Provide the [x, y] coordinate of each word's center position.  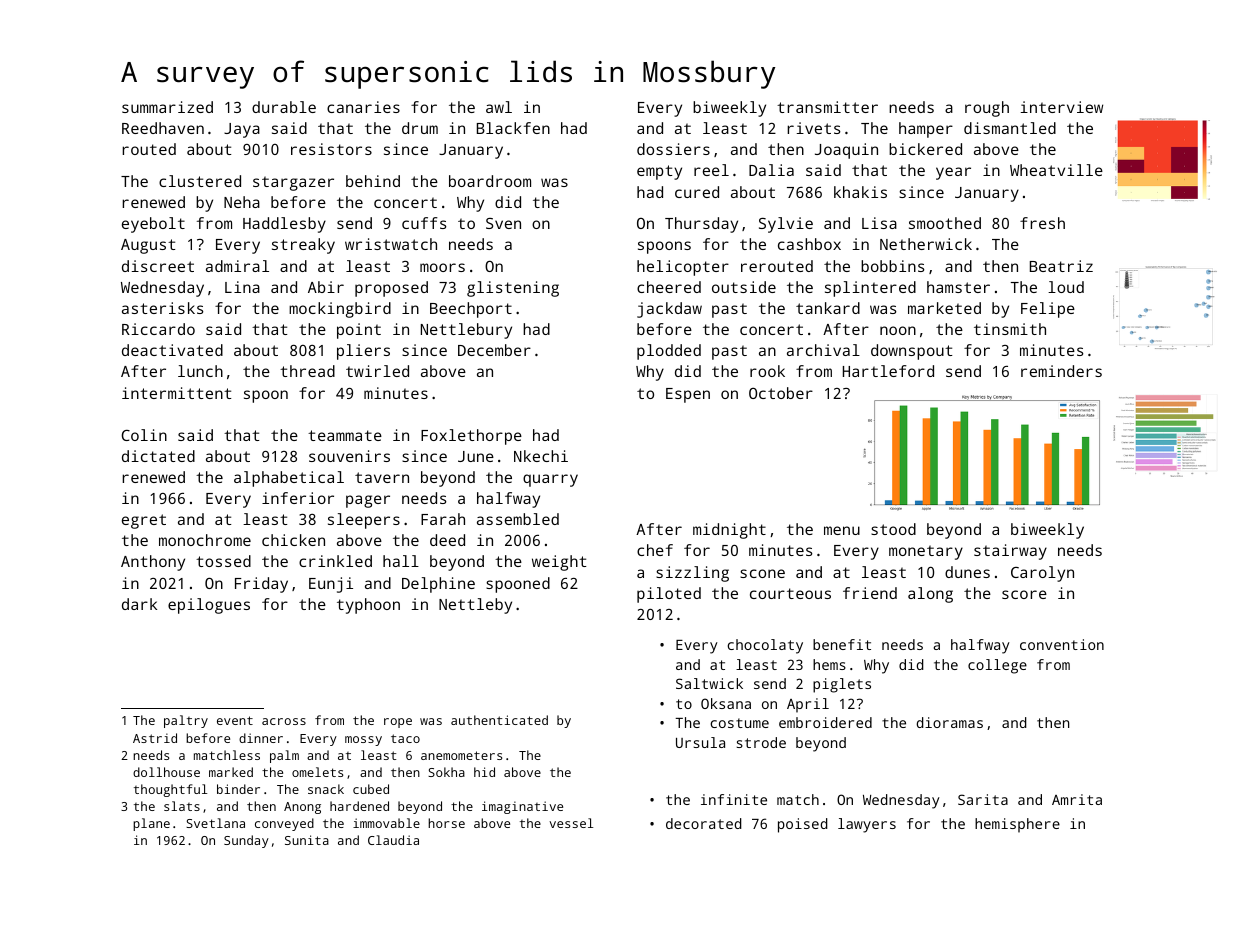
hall [401, 561]
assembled [518, 519]
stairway [1010, 552]
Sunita [307, 840]
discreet [158, 266]
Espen [688, 395]
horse [446, 823]
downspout [911, 352]
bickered [925, 149]
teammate [345, 435]
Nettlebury [466, 331]
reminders [1061, 371]
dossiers [673, 149]
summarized [167, 107]
